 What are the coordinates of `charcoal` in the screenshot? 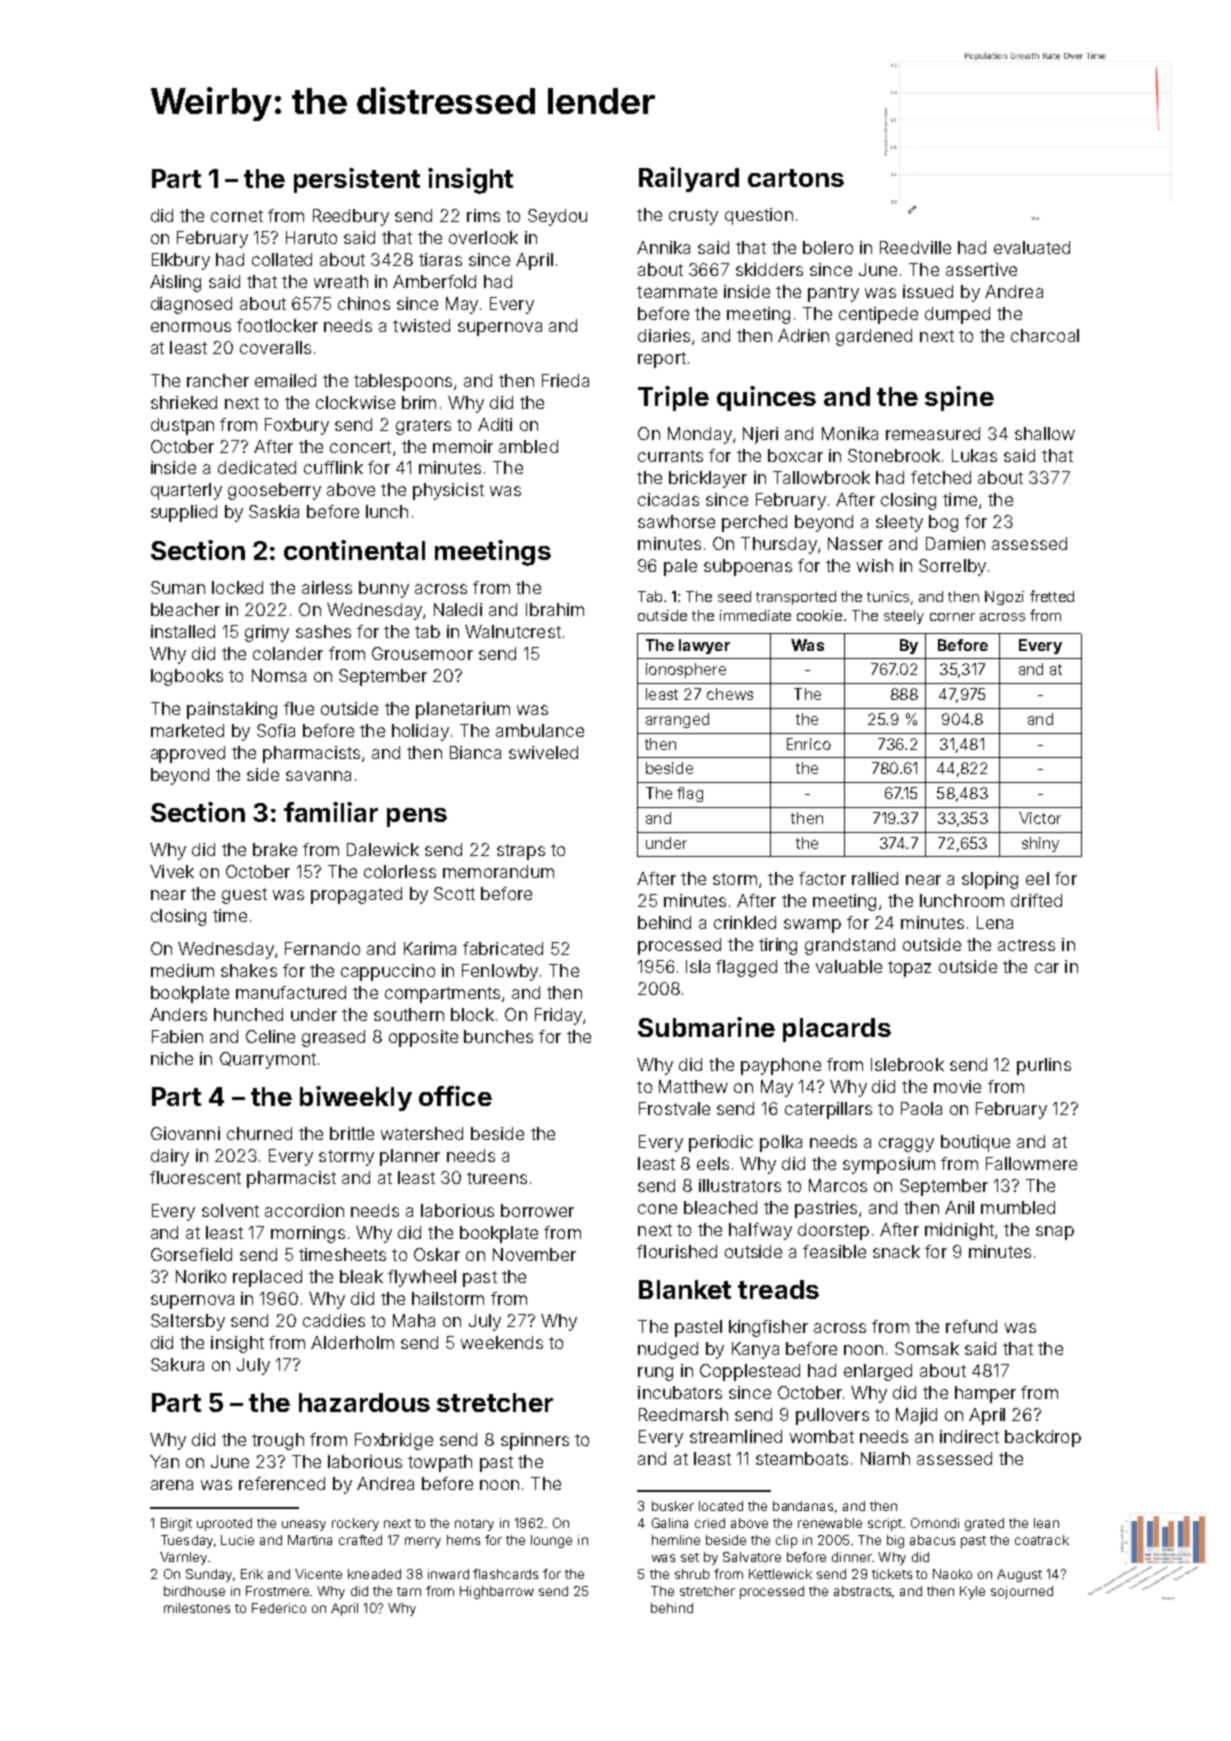 It's located at (1045, 335).
